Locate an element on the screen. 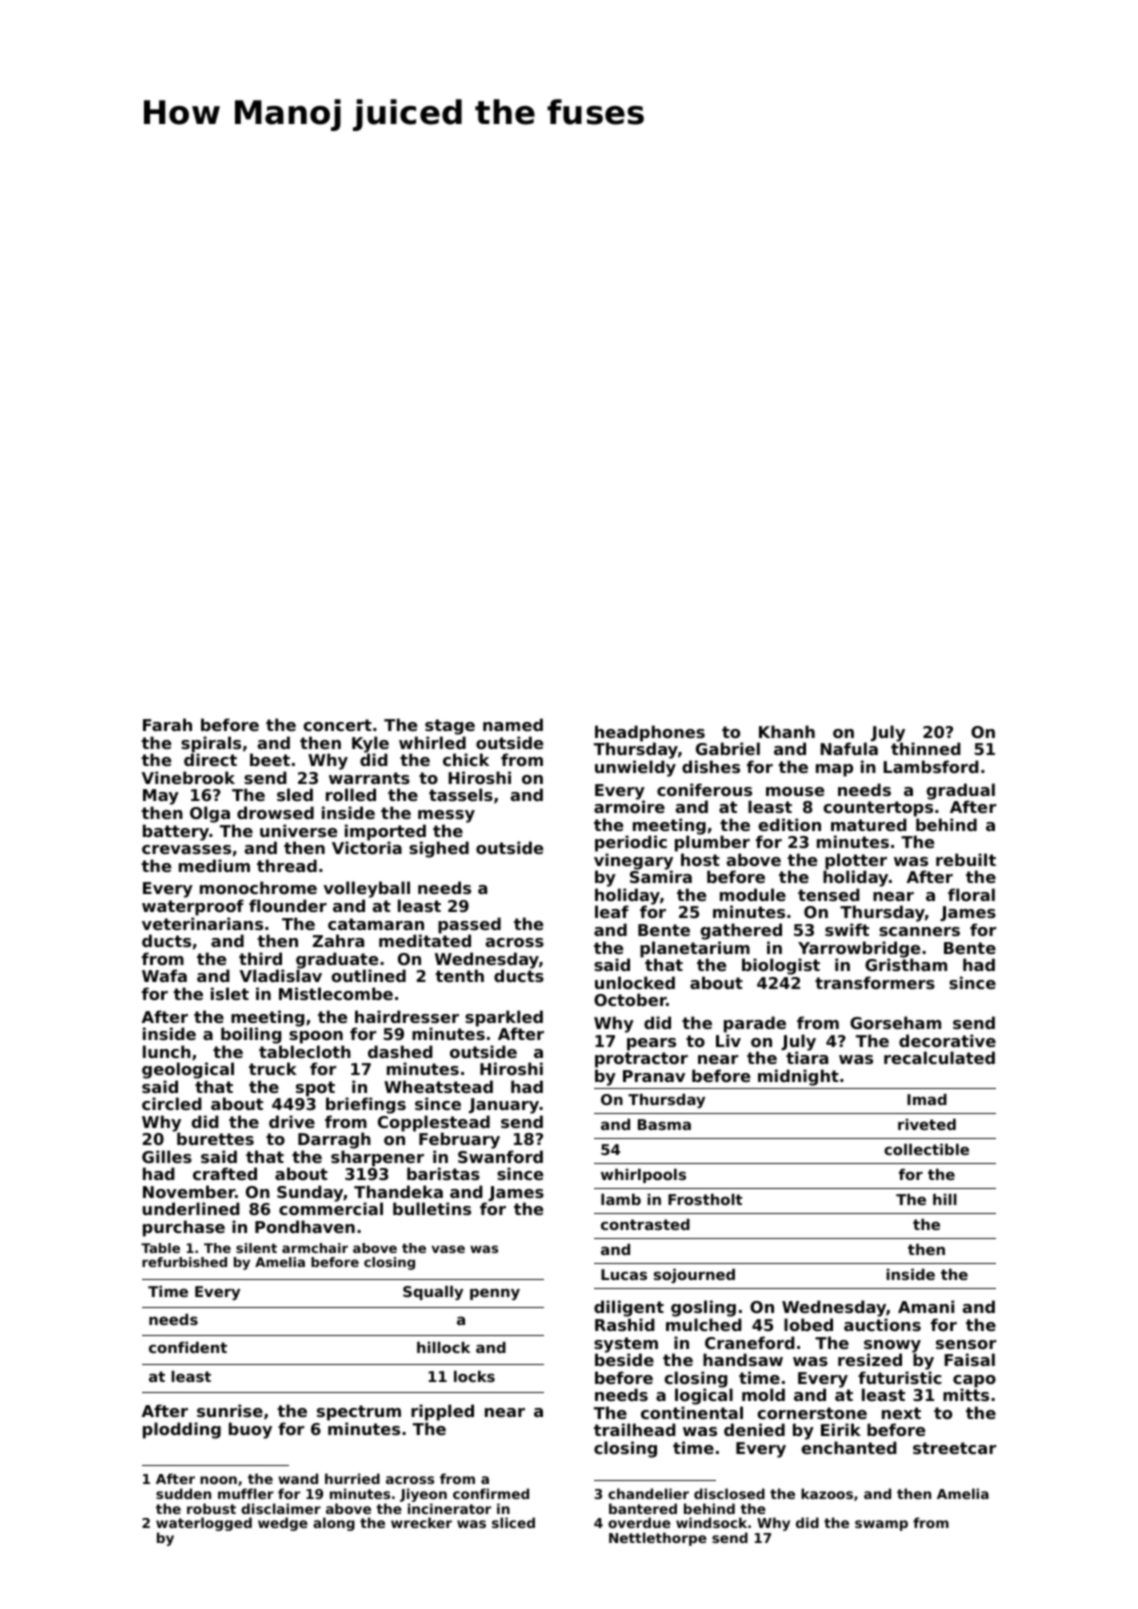 This screenshot has width=1138, height=1609. sliced is located at coordinates (513, 1522).
